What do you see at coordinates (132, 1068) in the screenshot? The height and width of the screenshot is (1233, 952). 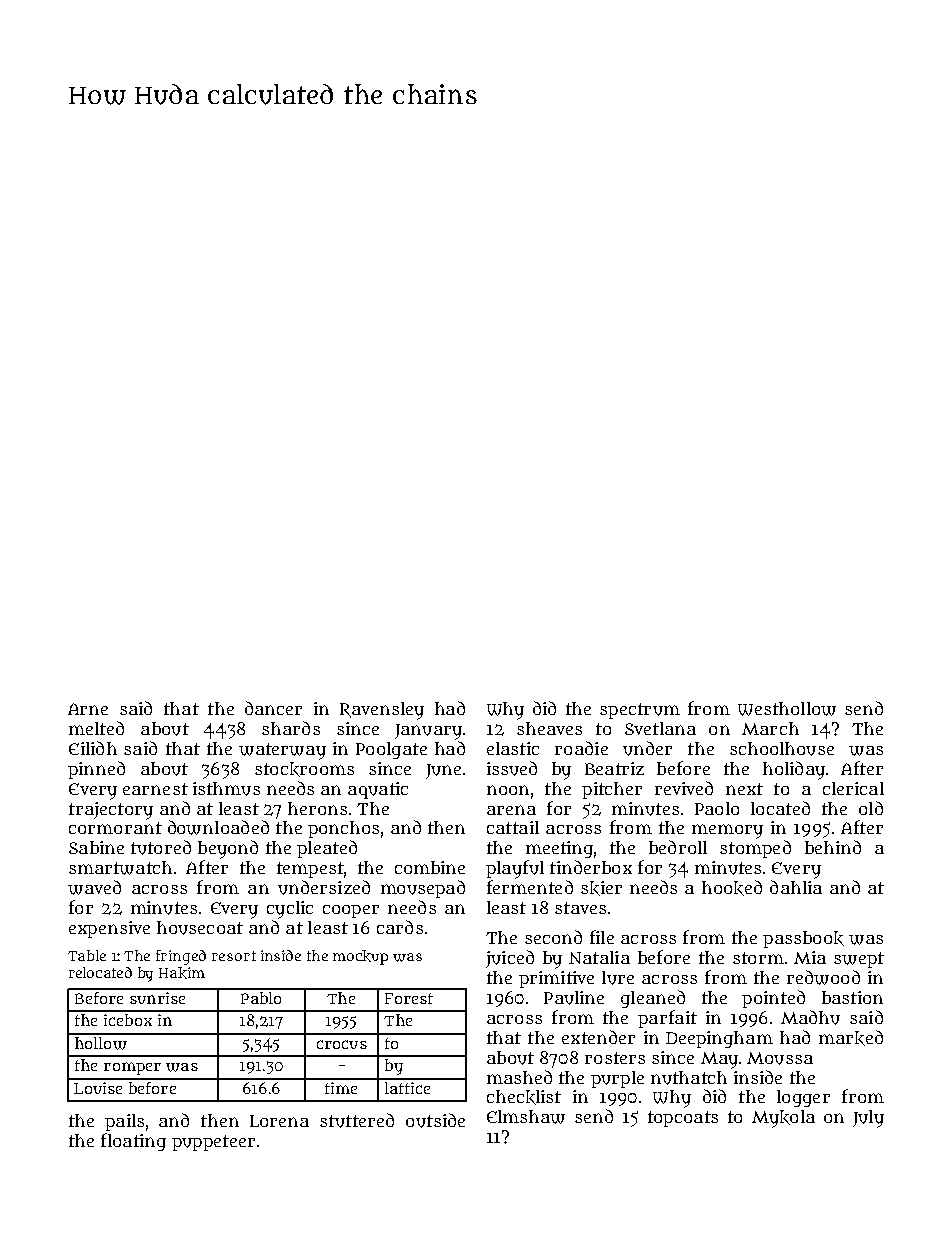 I see `romper` at bounding box center [132, 1068].
